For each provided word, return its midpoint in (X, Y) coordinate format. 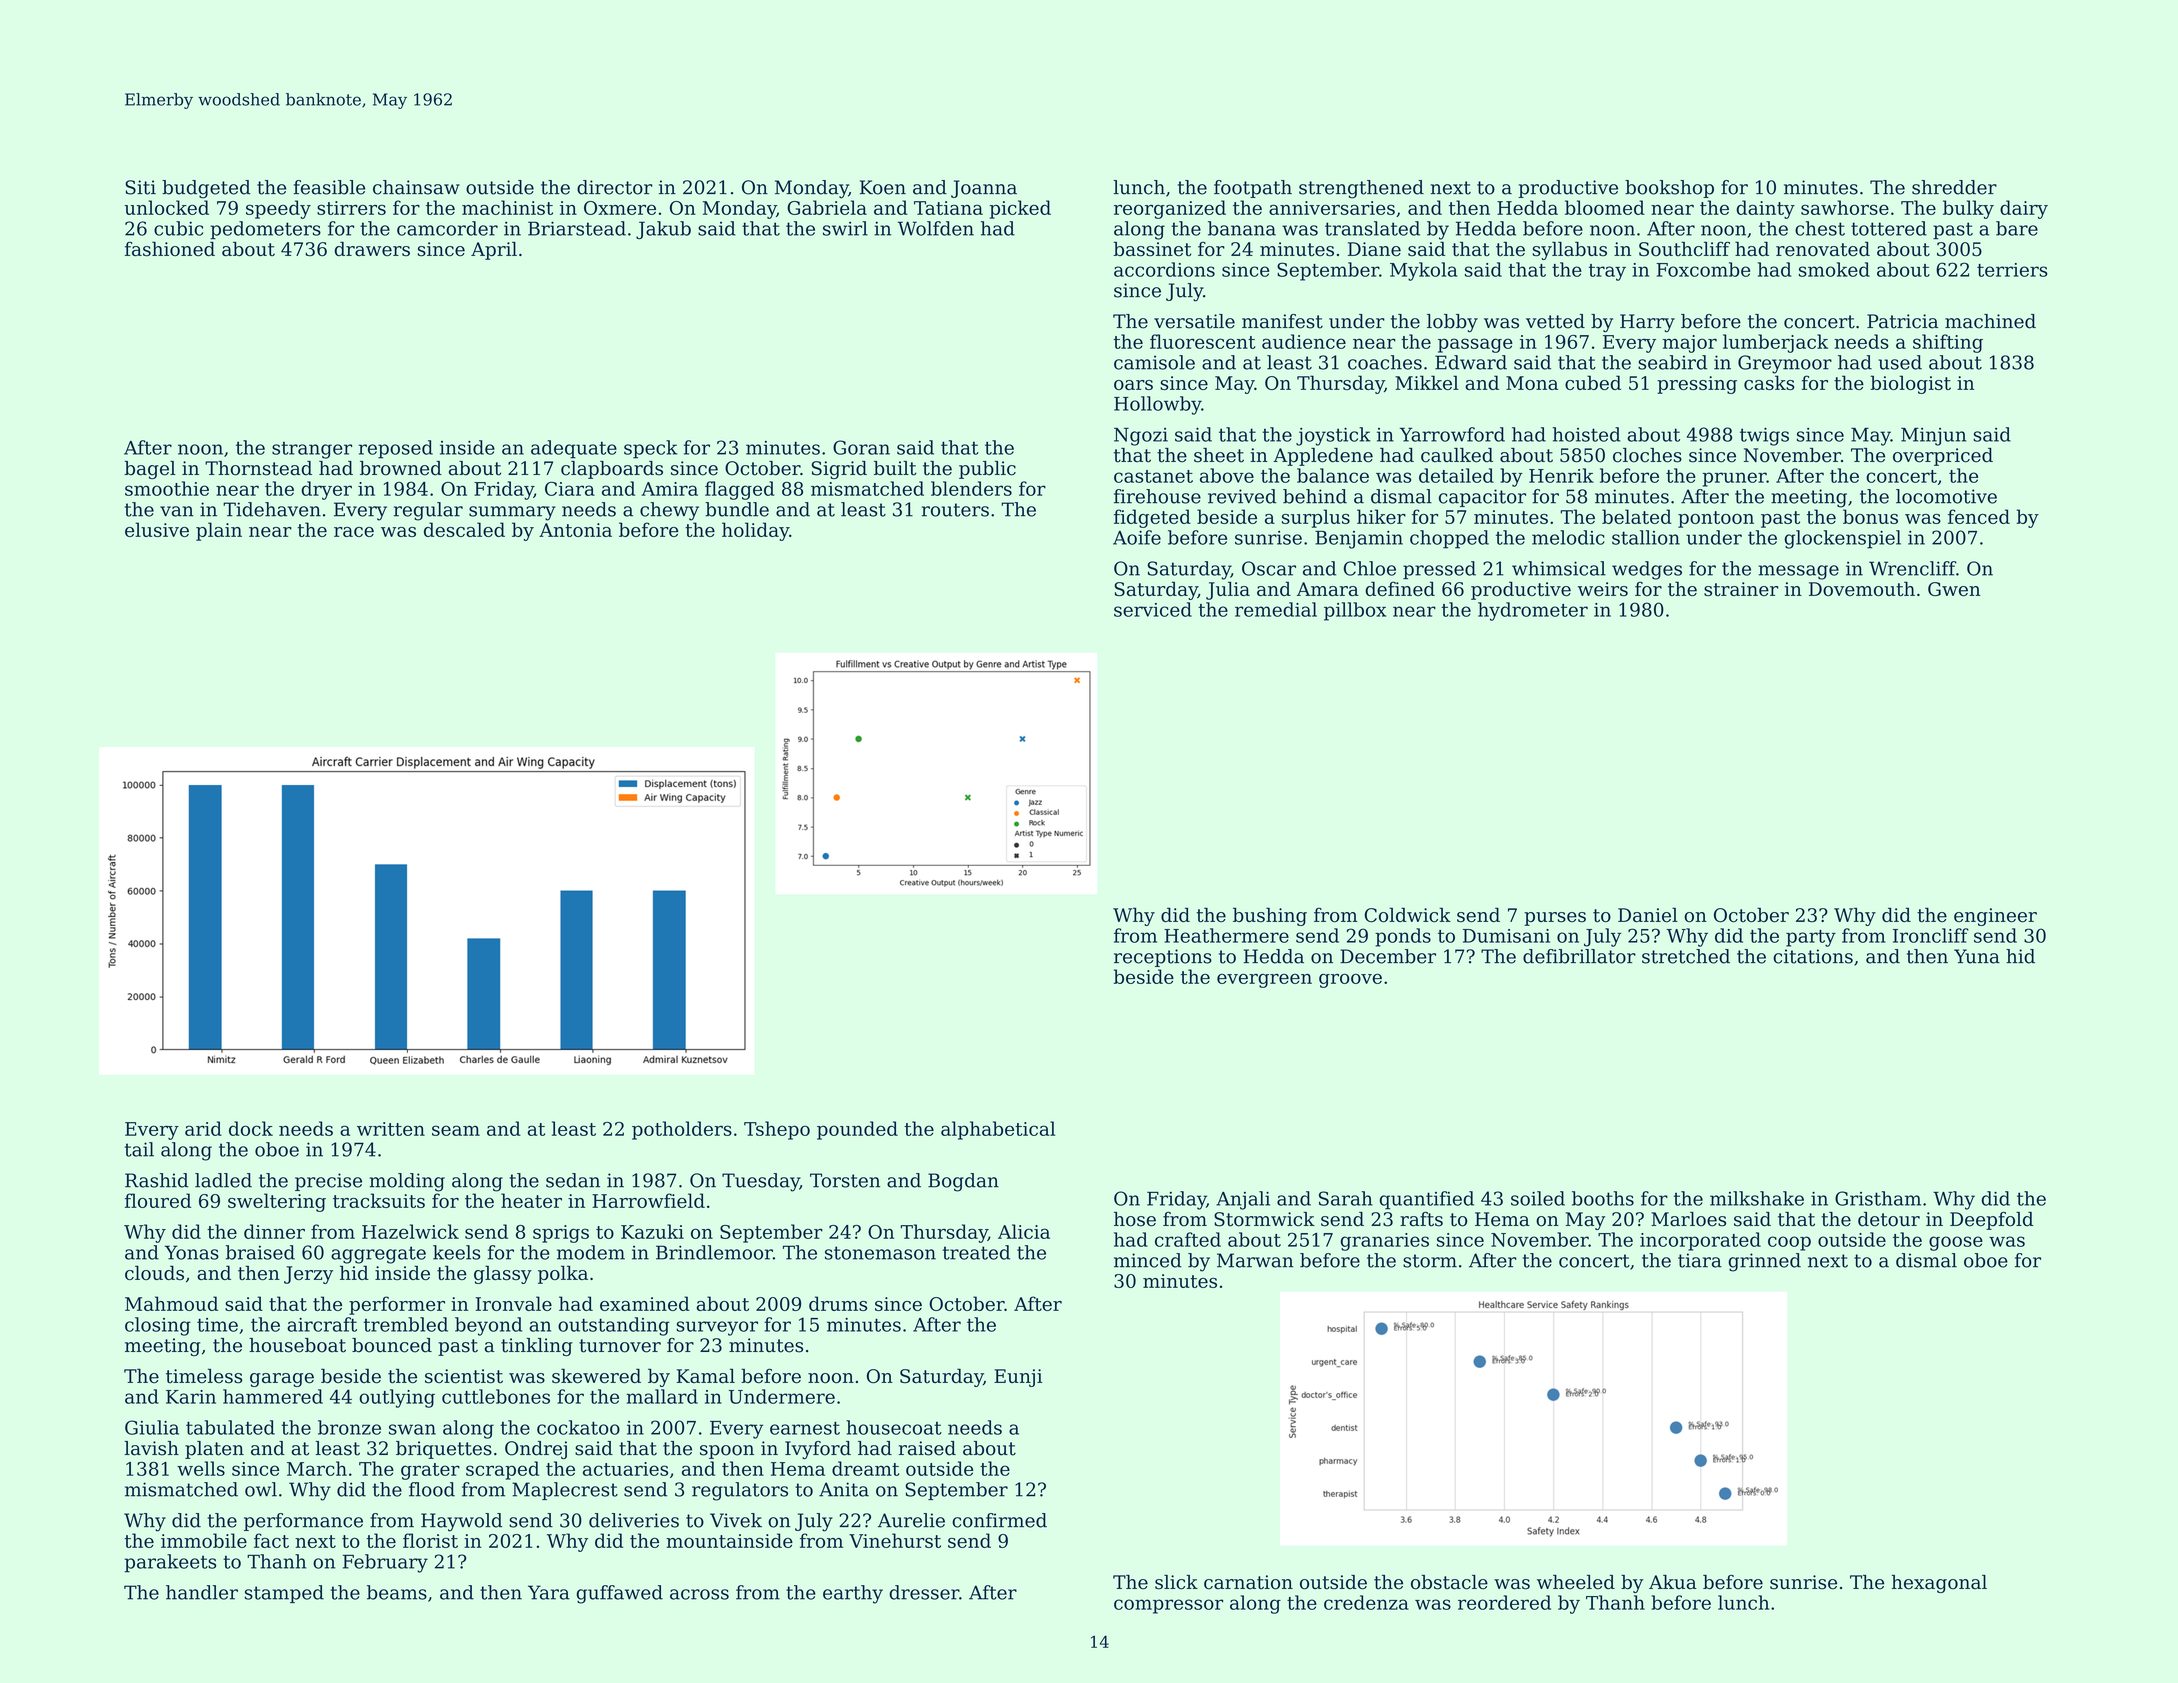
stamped (284, 1594)
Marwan (1255, 1260)
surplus (1316, 518)
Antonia (575, 530)
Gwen (1954, 589)
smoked (1834, 269)
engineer (1995, 917)
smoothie (167, 488)
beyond (488, 1326)
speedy (278, 209)
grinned (1765, 1262)
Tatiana (948, 208)
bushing (1270, 916)
